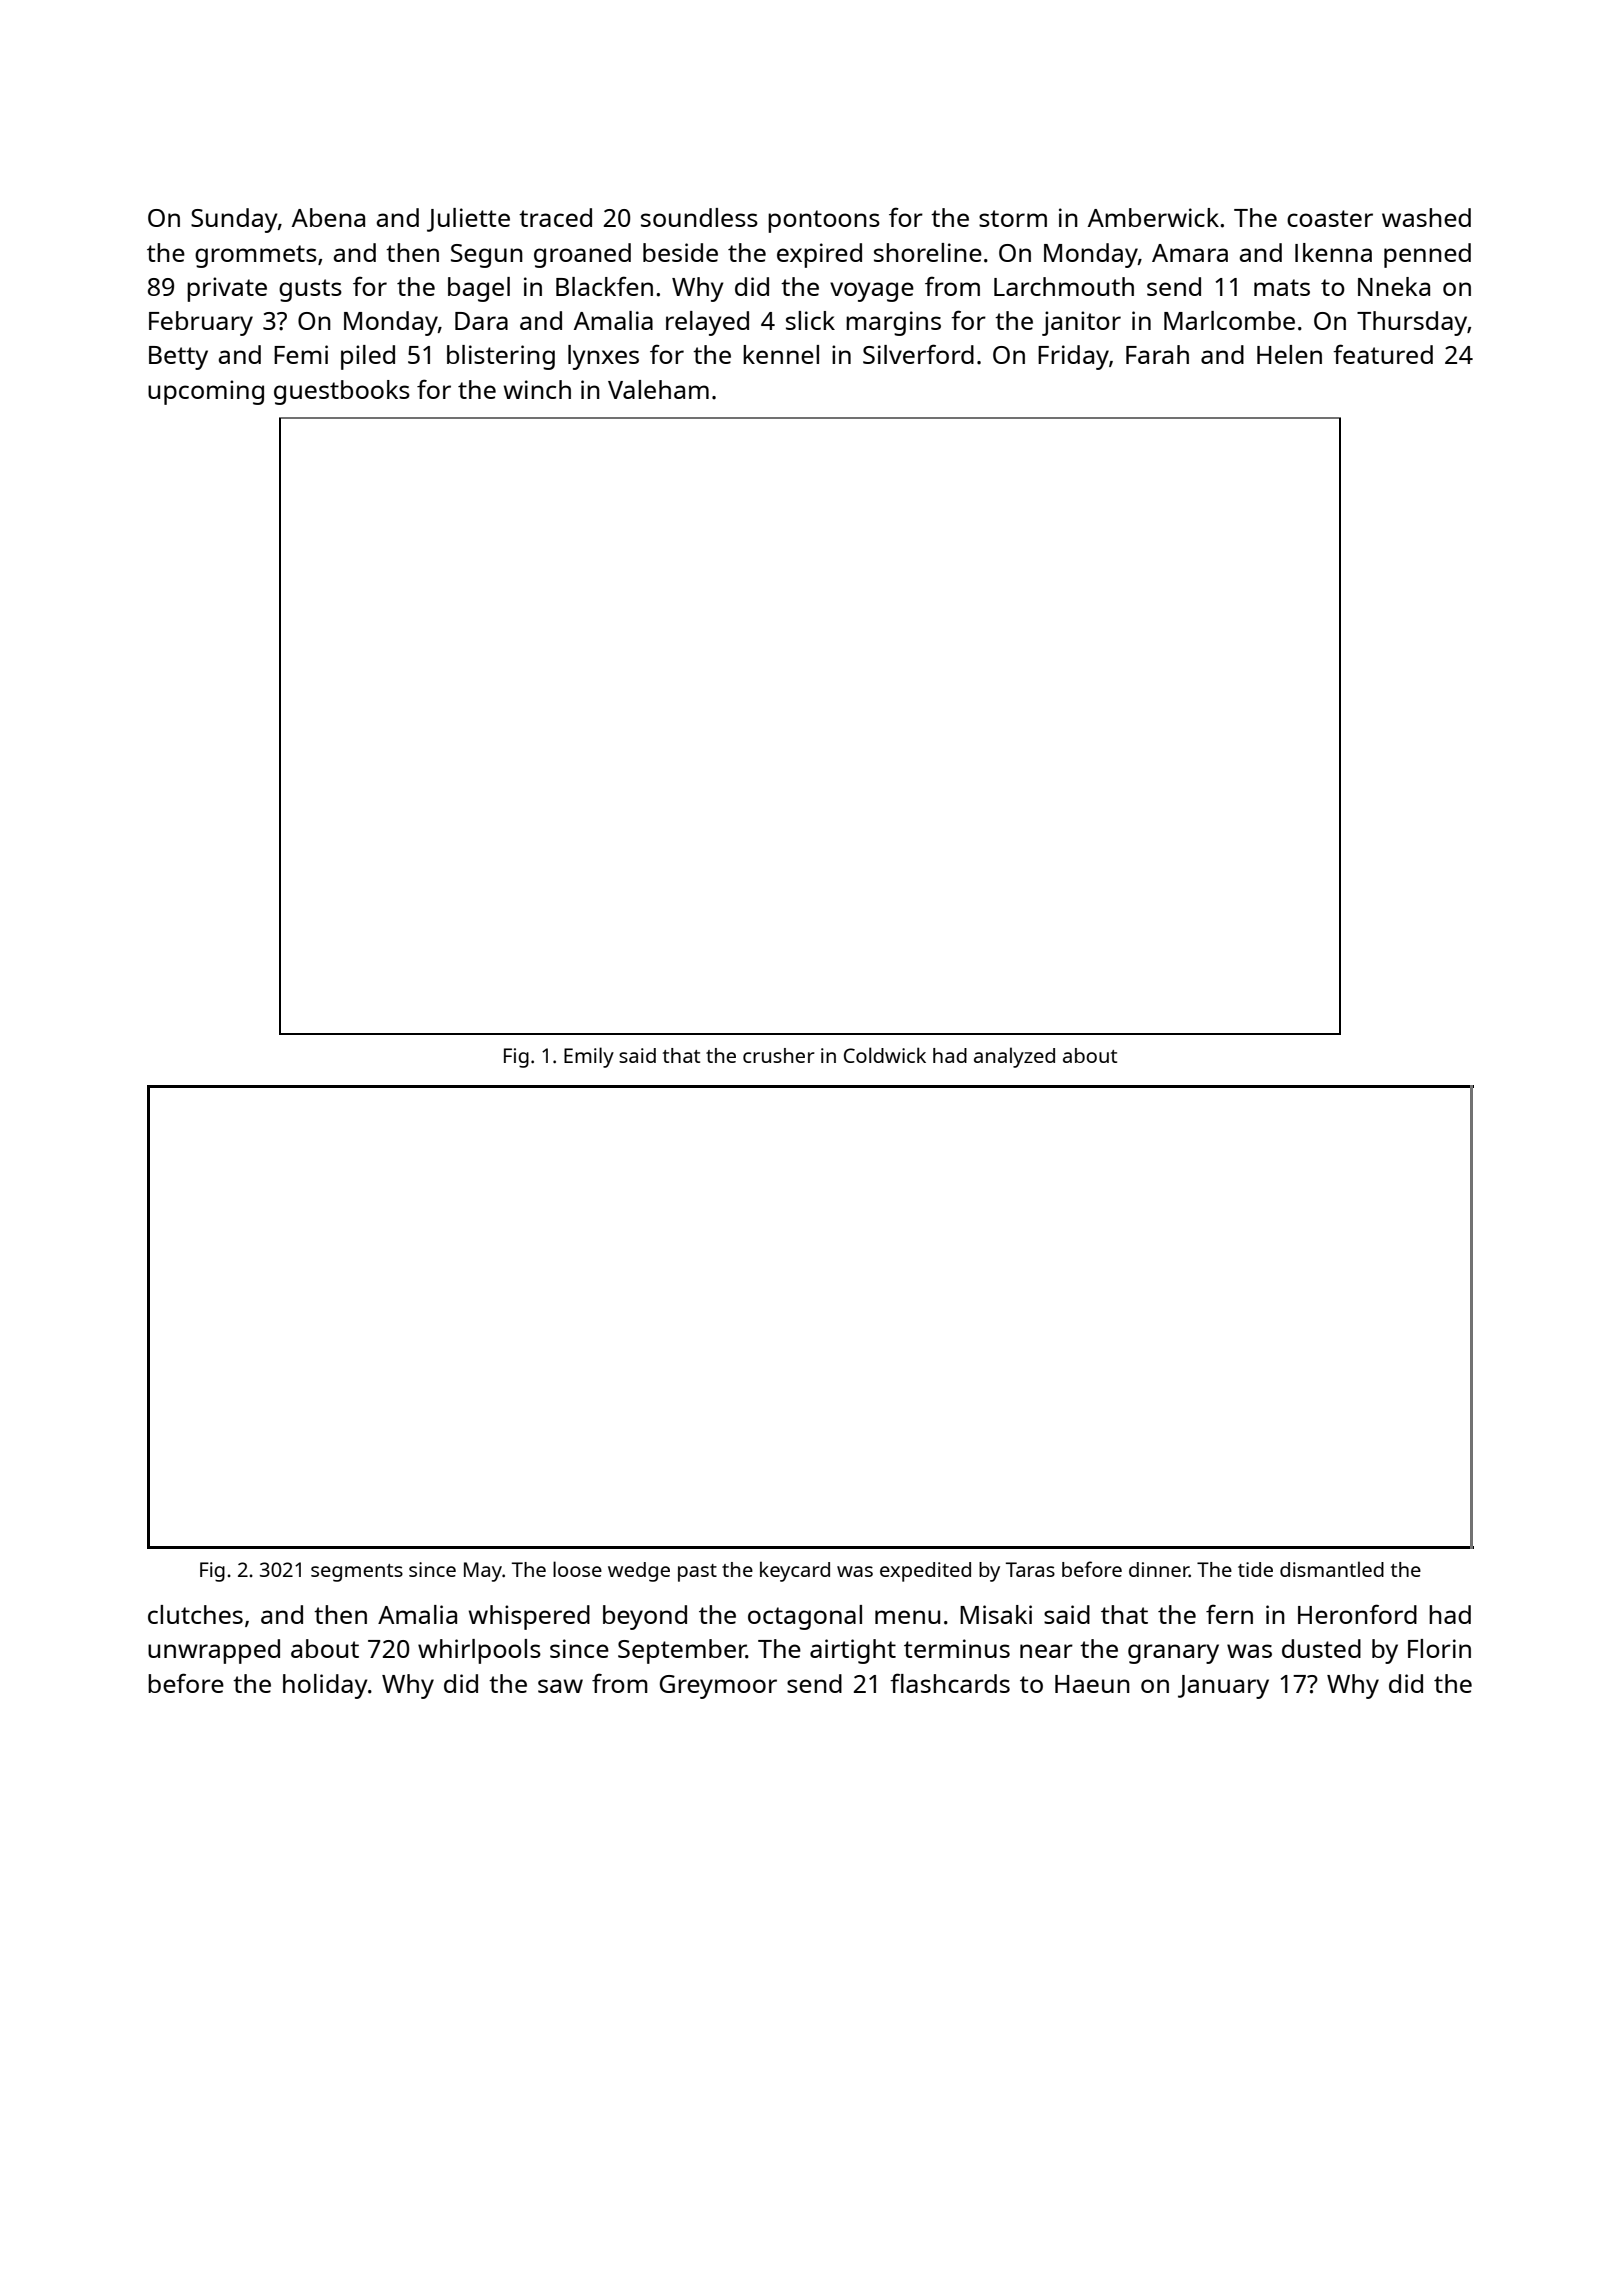 The image size is (1620, 2292). What do you see at coordinates (885, 1055) in the page?
I see `Coldwick` at bounding box center [885, 1055].
